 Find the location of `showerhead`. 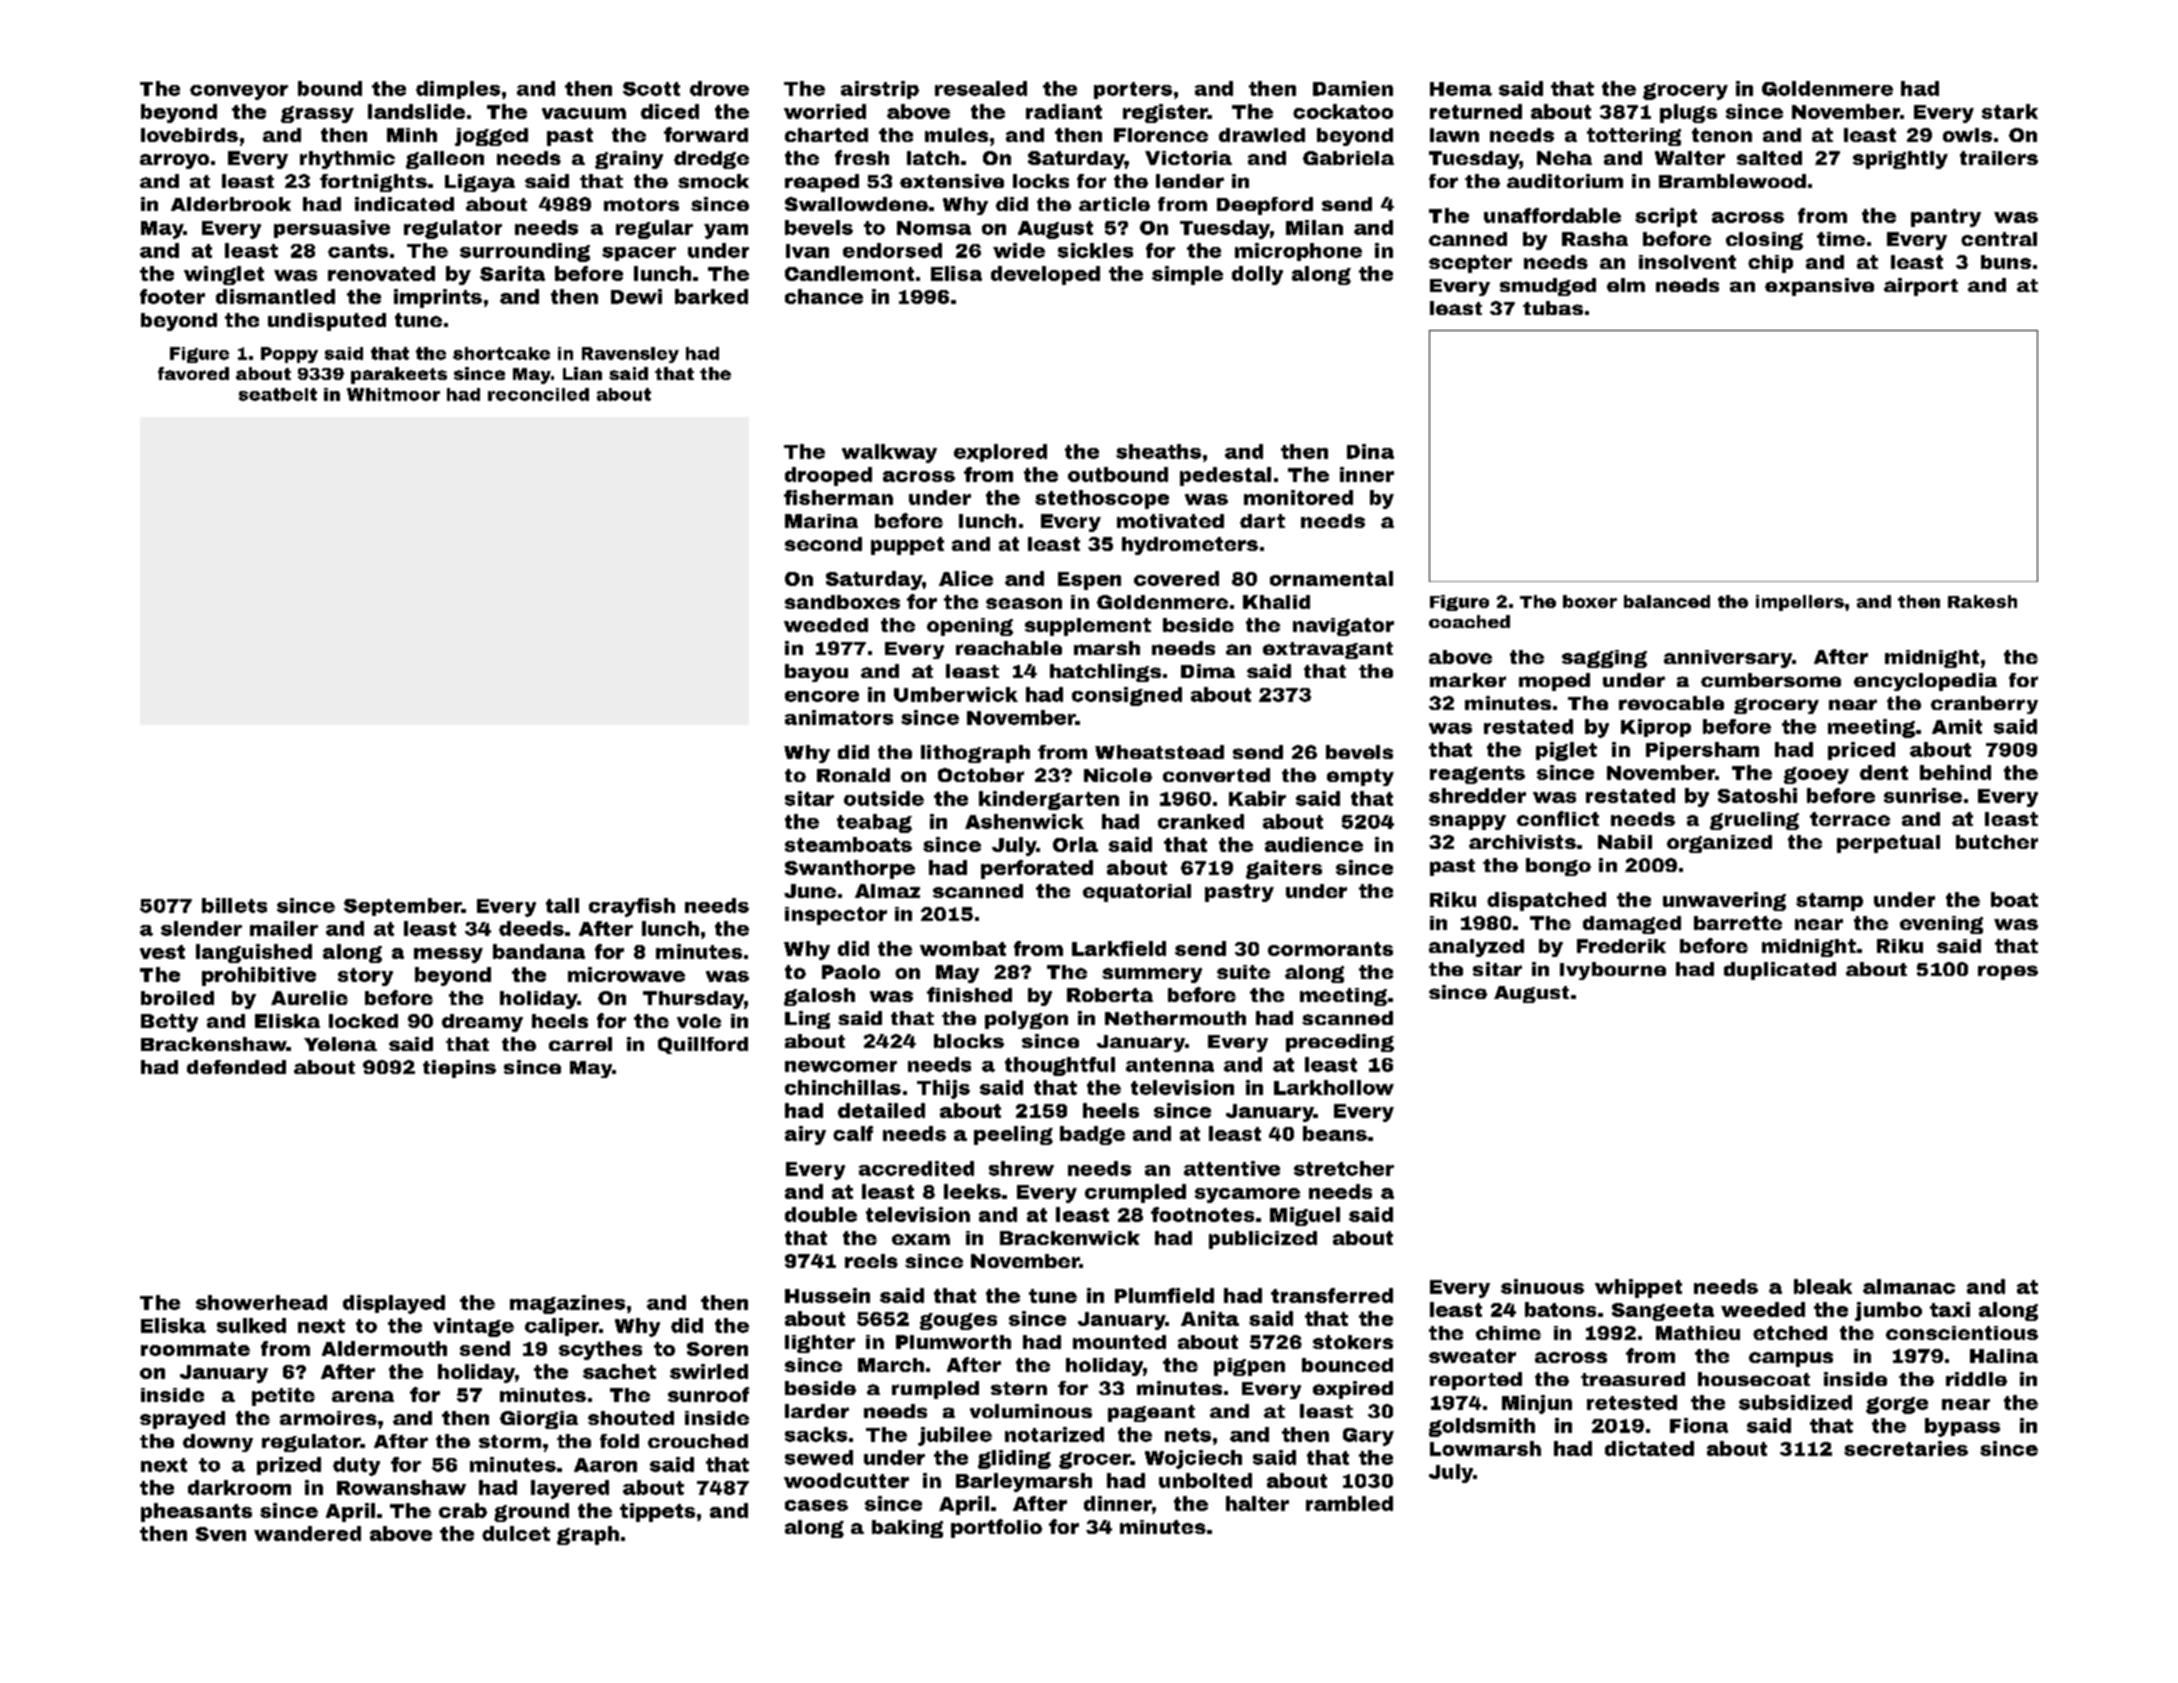

showerhead is located at coordinates (261, 1302).
